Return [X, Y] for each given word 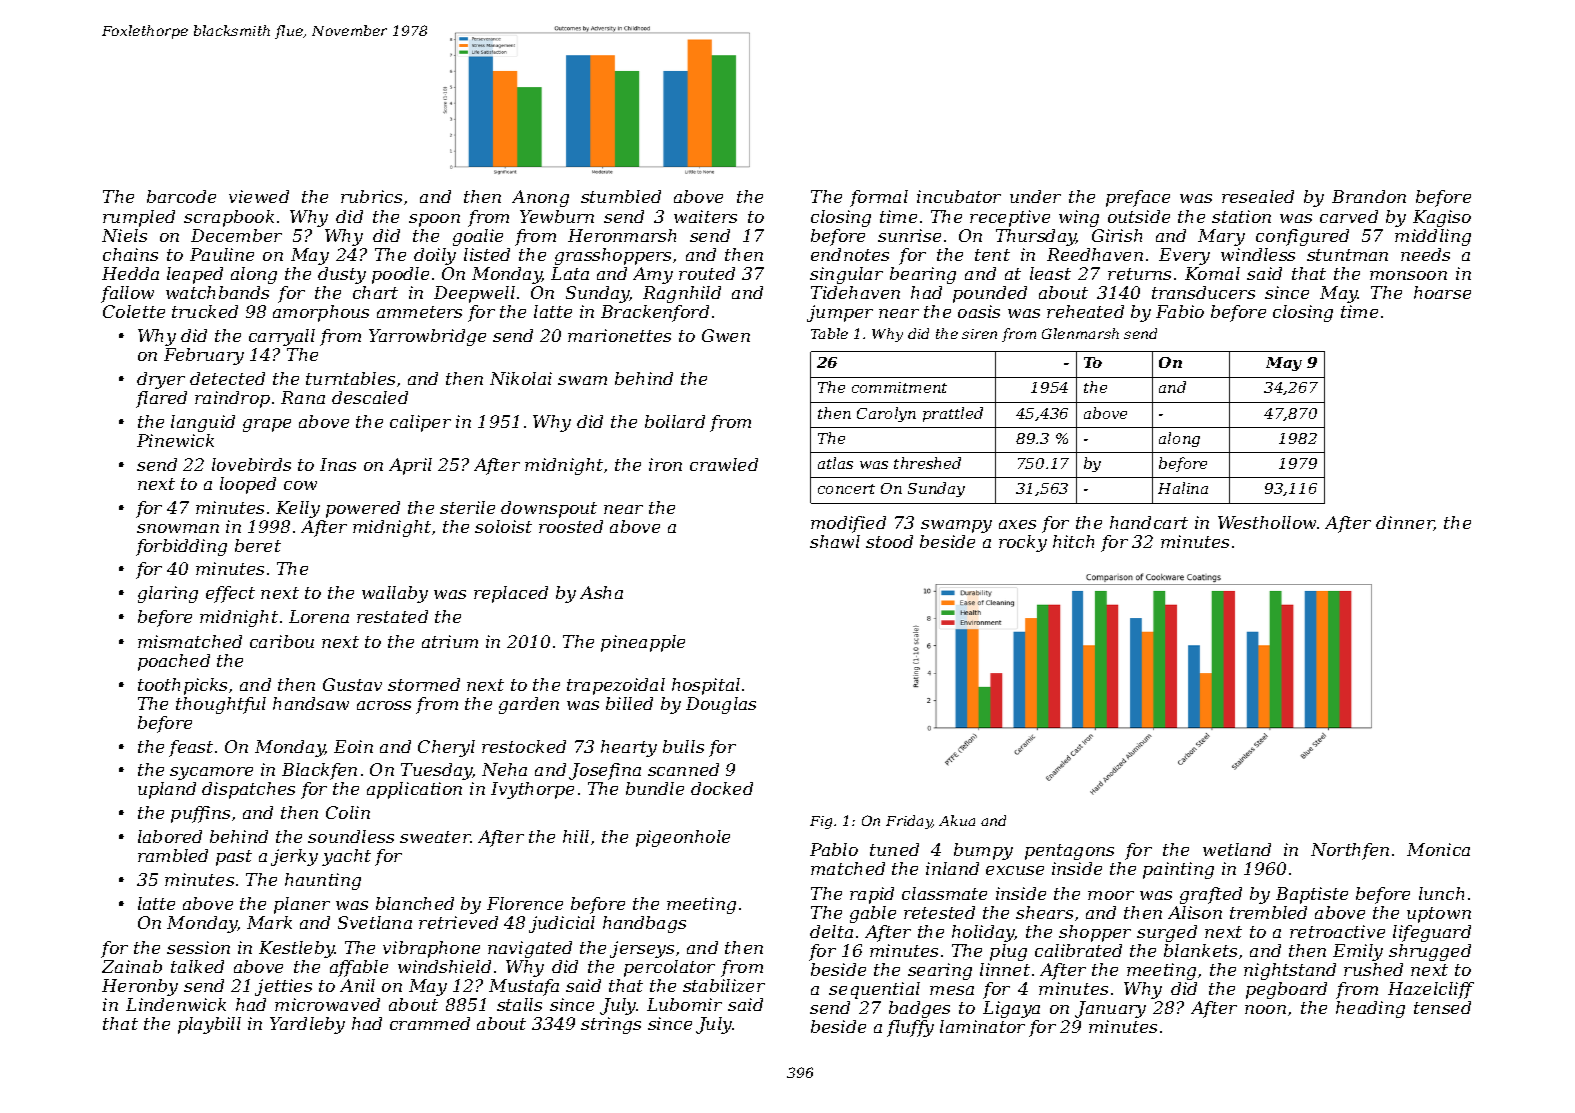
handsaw [311, 703]
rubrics [371, 196]
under [1035, 196]
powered [363, 509]
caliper [420, 423]
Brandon [1369, 196]
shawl [835, 541]
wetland [1237, 849]
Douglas [721, 705]
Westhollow [1267, 522]
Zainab [132, 966]
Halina [1183, 488]
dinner [1405, 523]
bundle [655, 788]
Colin [348, 812]
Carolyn [886, 414]
